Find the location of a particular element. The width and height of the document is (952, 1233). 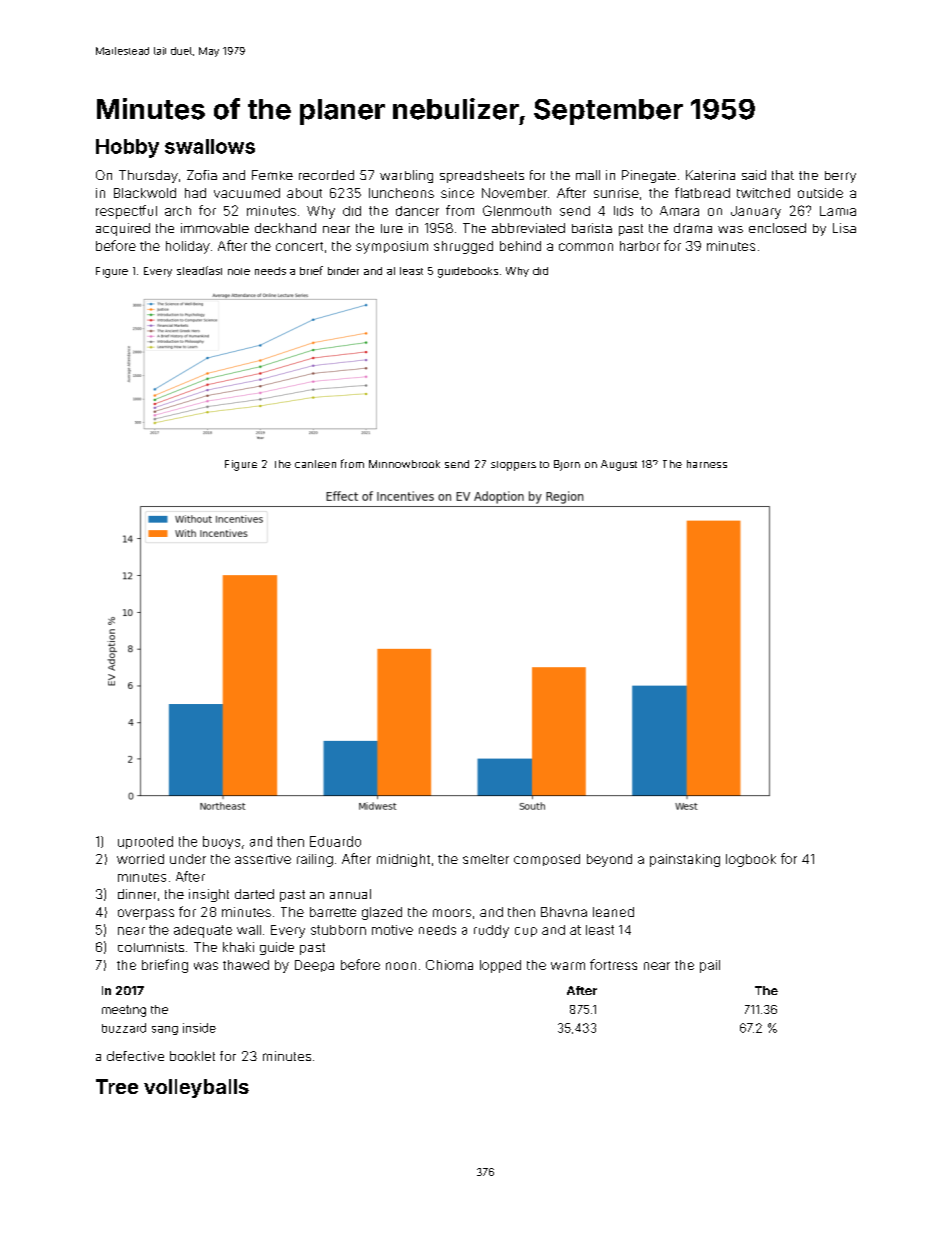

pail is located at coordinates (710, 966).
